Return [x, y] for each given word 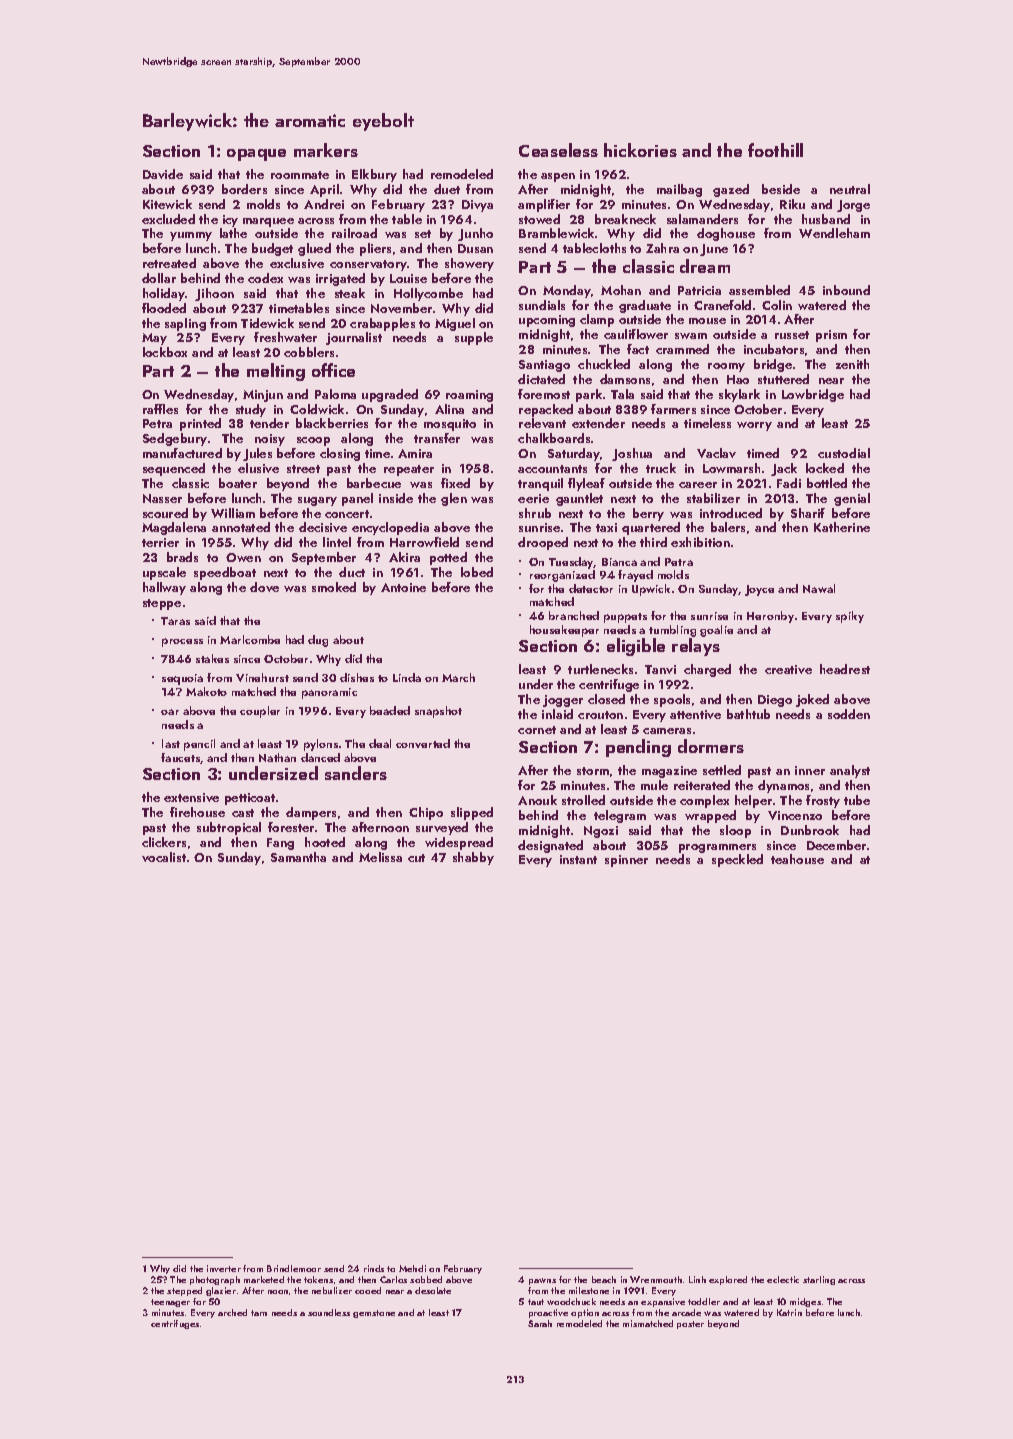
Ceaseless [558, 150]
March [458, 677]
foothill [775, 150]
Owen [243, 557]
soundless [329, 1312]
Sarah [540, 1323]
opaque [256, 155]
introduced [731, 513]
